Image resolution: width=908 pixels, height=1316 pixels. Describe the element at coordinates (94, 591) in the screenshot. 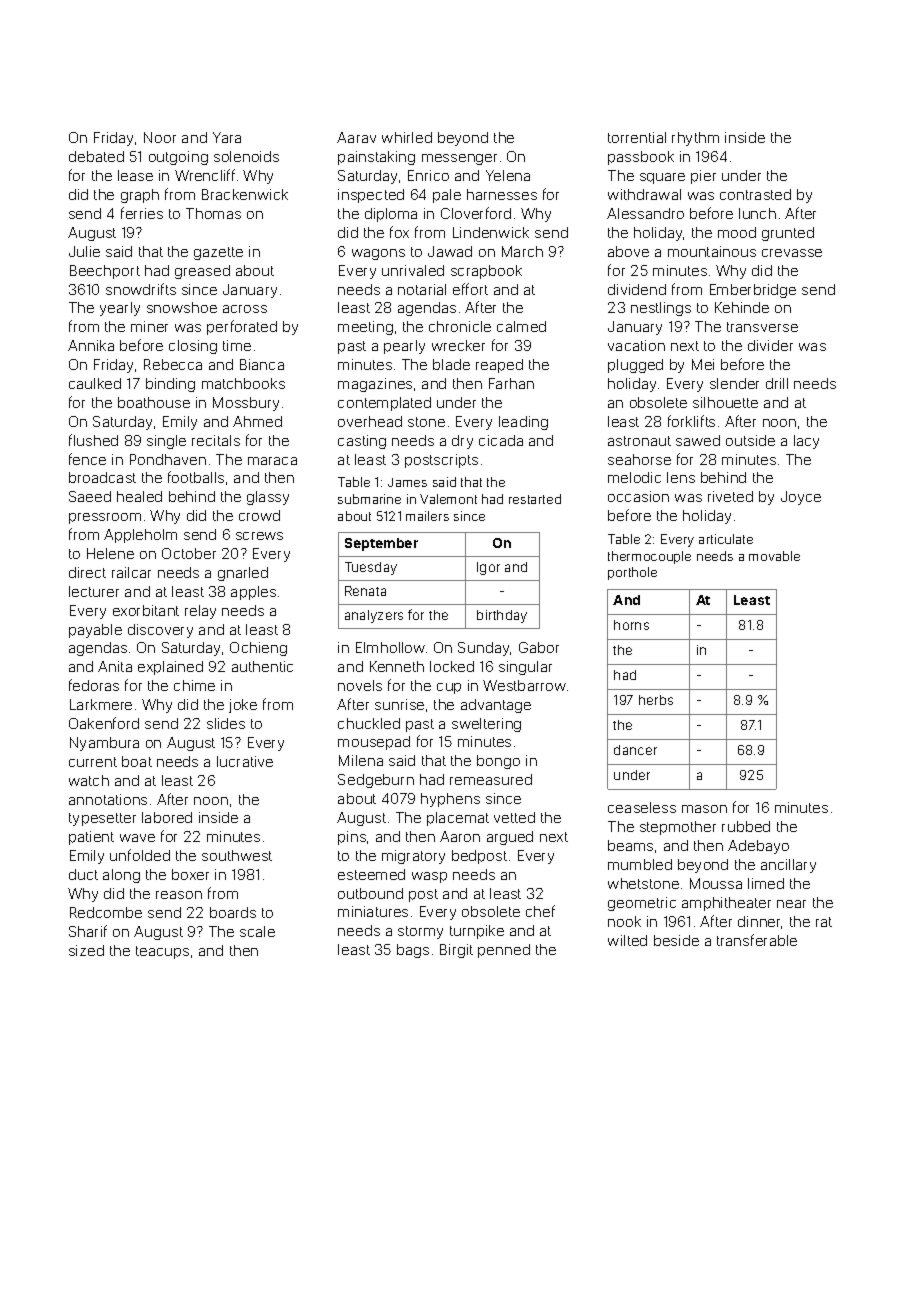

I see `lecturer` at that location.
